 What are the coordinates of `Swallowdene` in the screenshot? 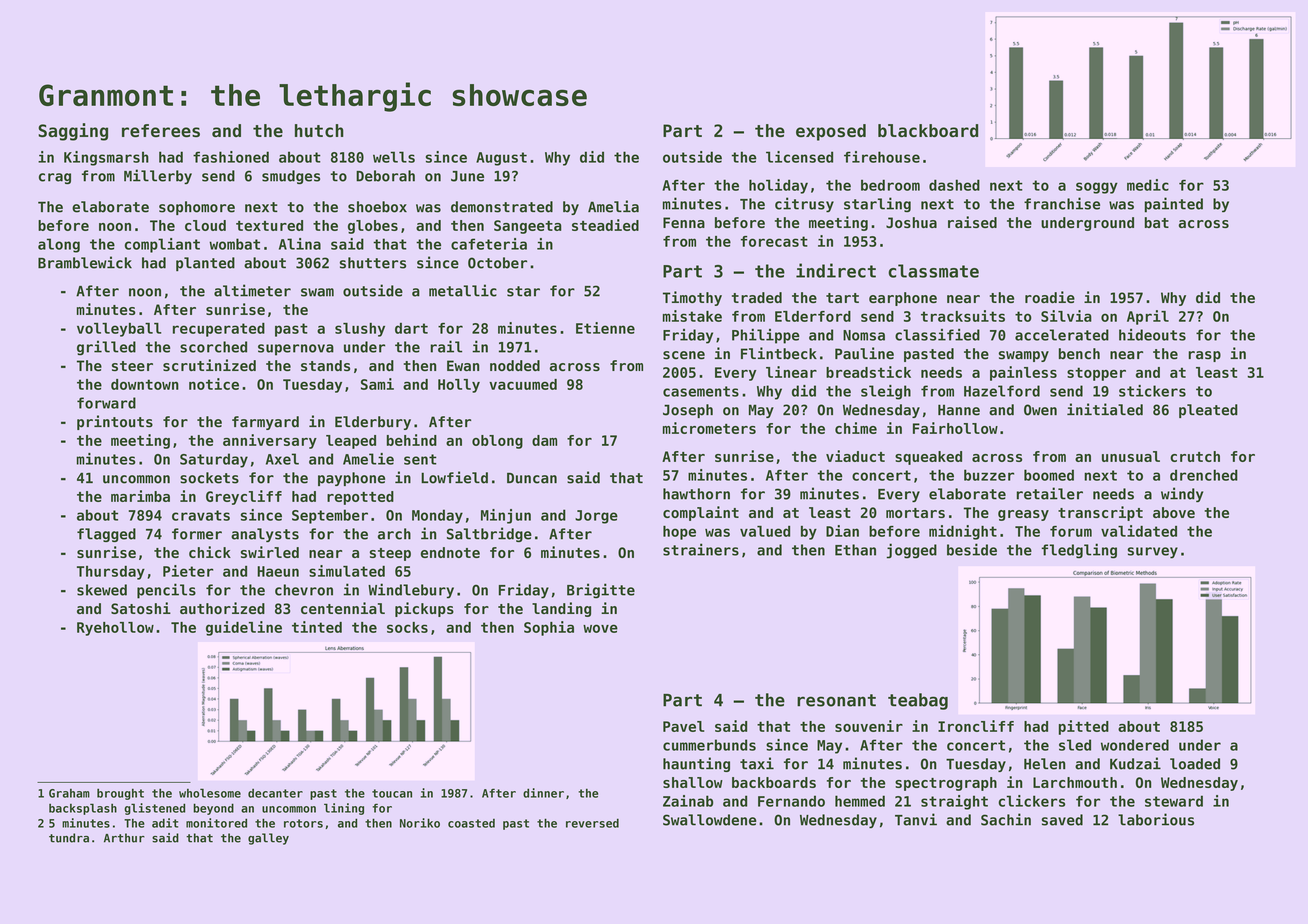 It's located at (709, 820).
